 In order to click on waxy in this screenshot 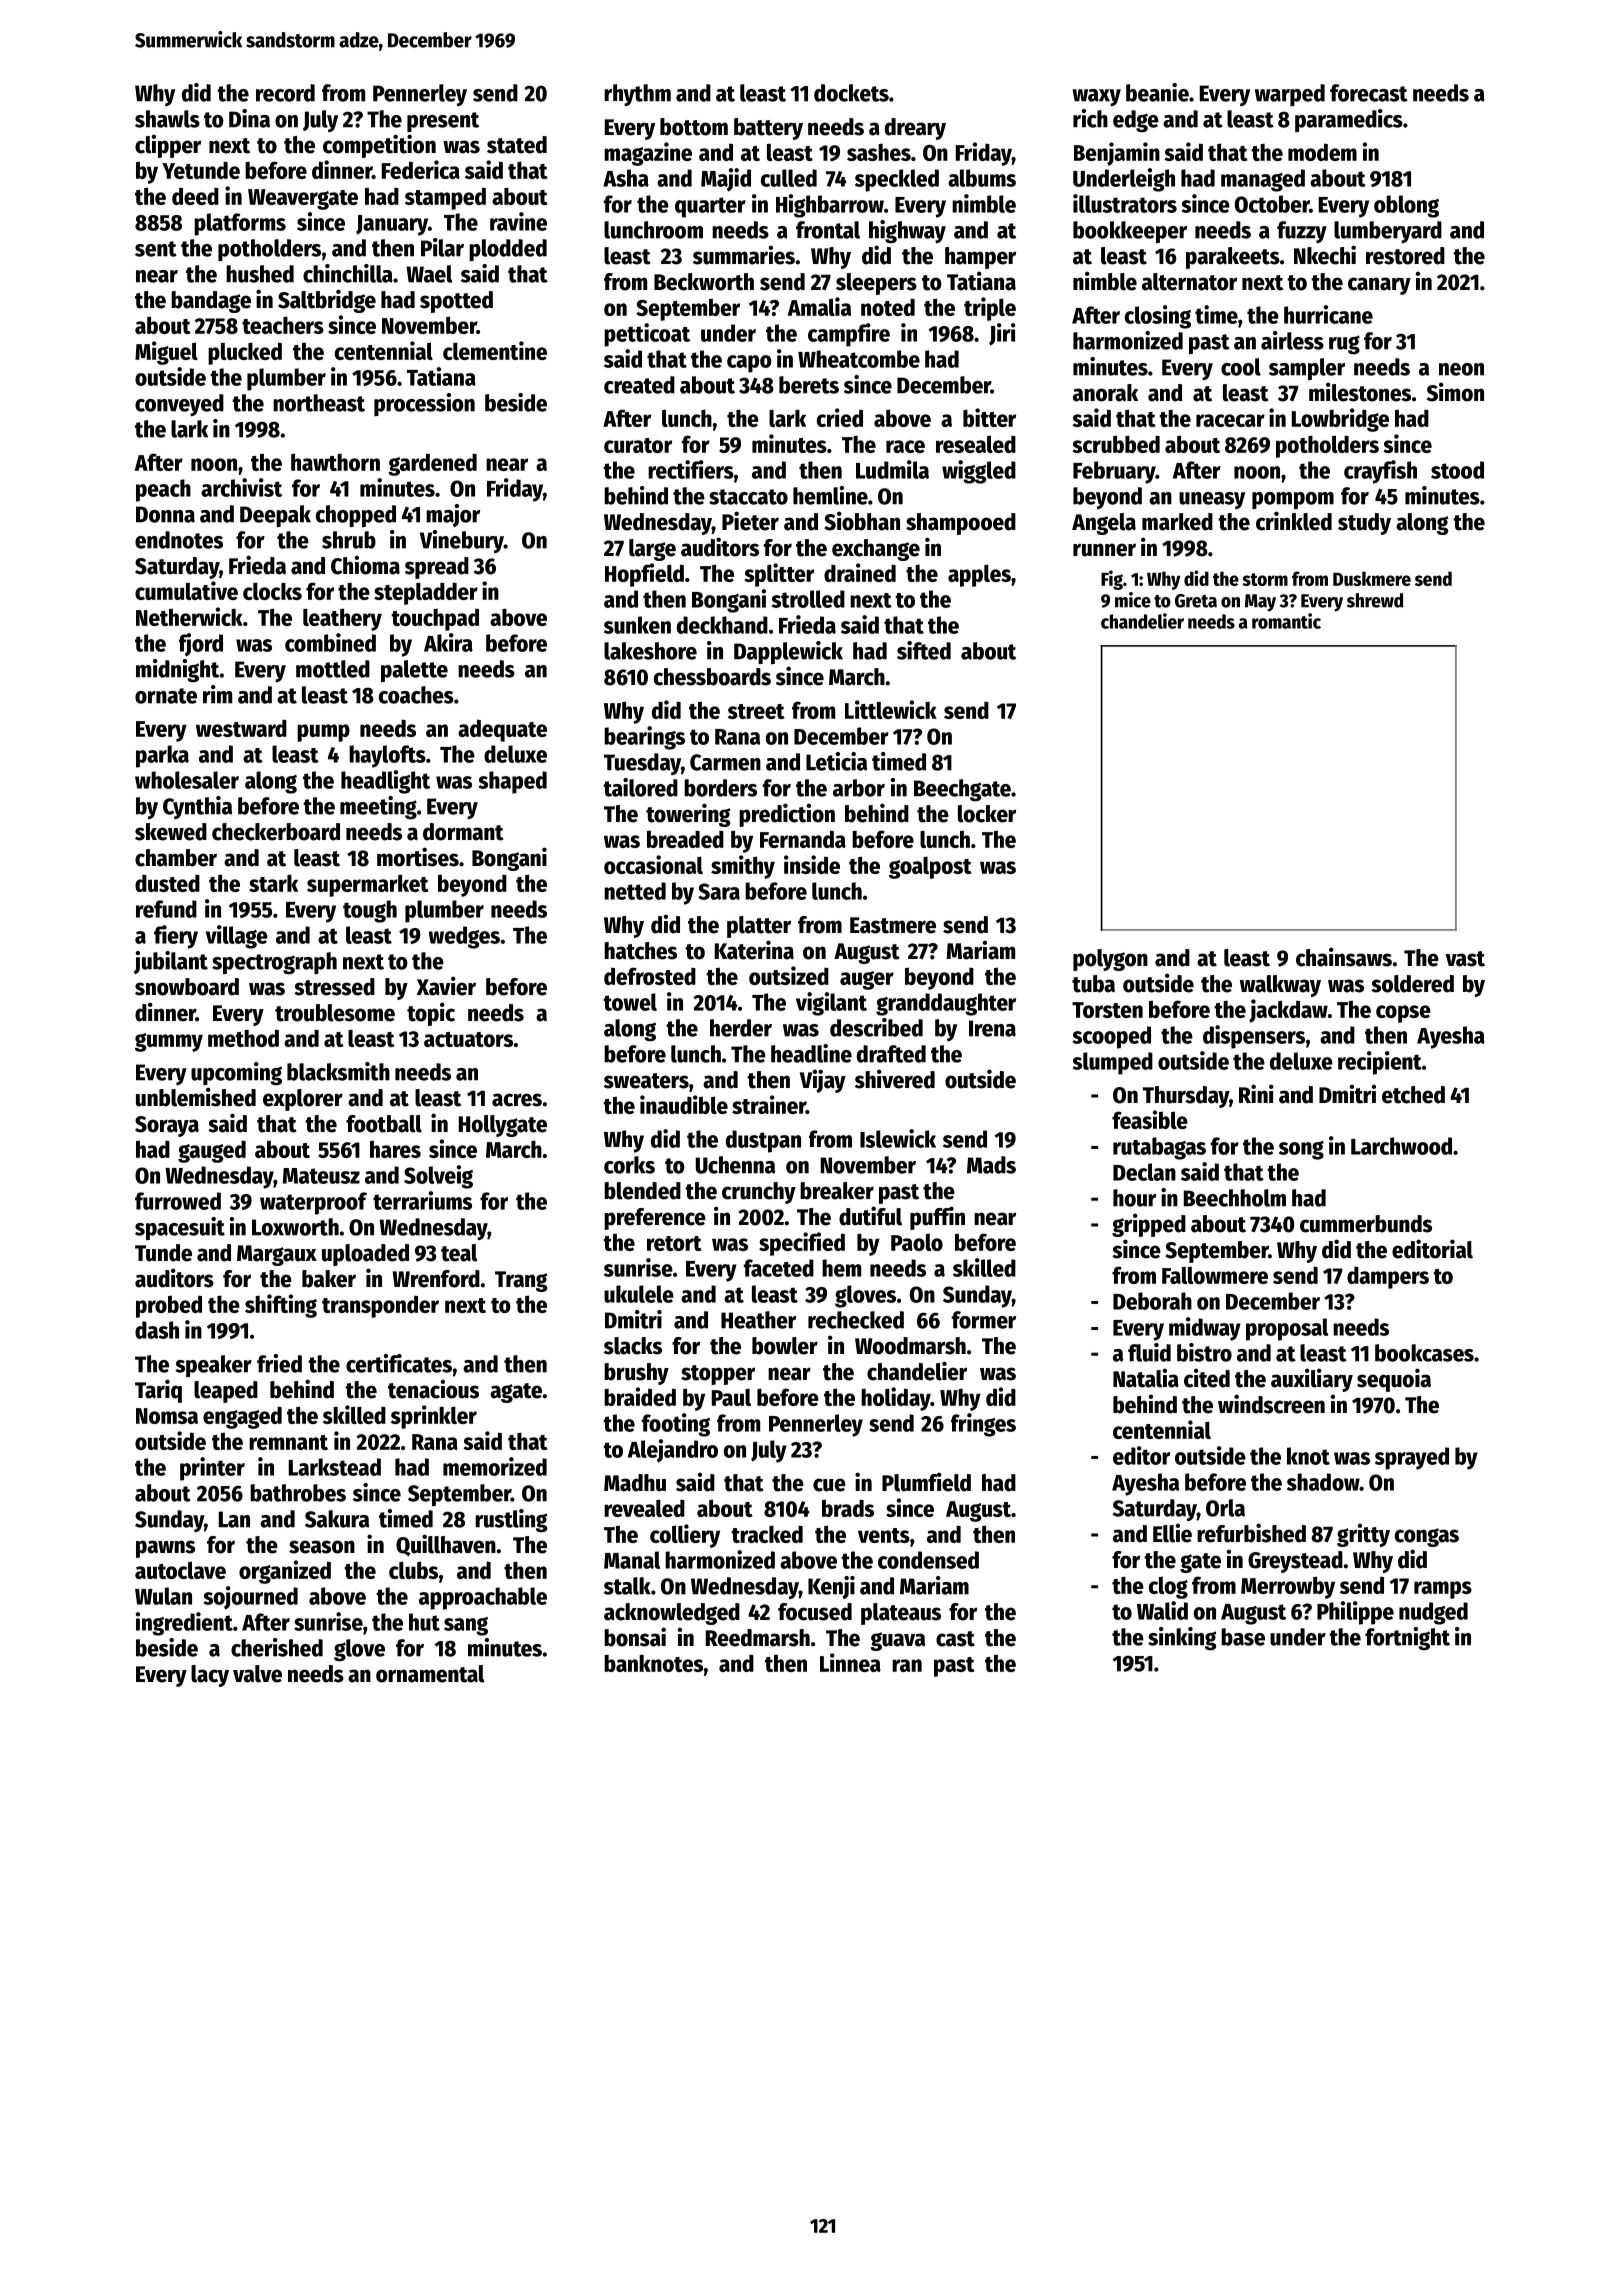, I will do `click(1096, 97)`.
